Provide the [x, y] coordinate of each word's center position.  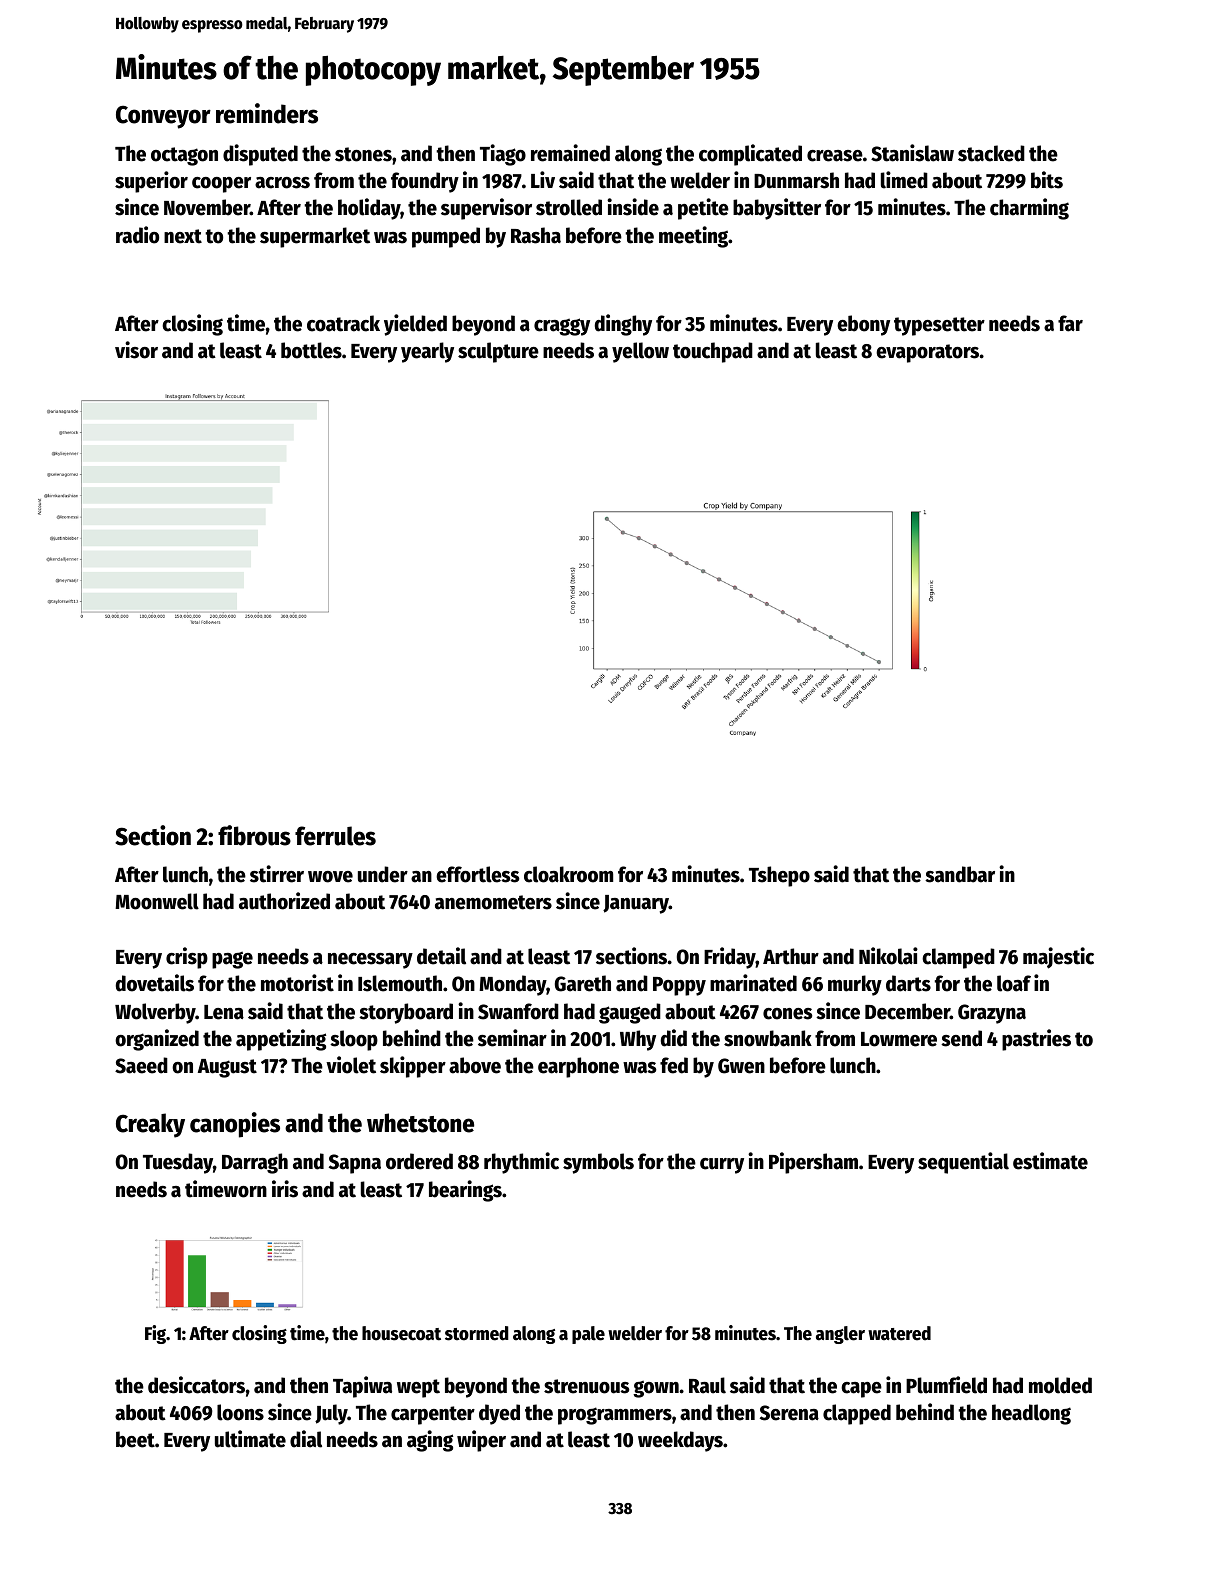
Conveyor [163, 117]
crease [835, 156]
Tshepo [779, 876]
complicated [750, 155]
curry [722, 1166]
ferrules [335, 836]
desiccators [196, 1385]
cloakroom [568, 874]
